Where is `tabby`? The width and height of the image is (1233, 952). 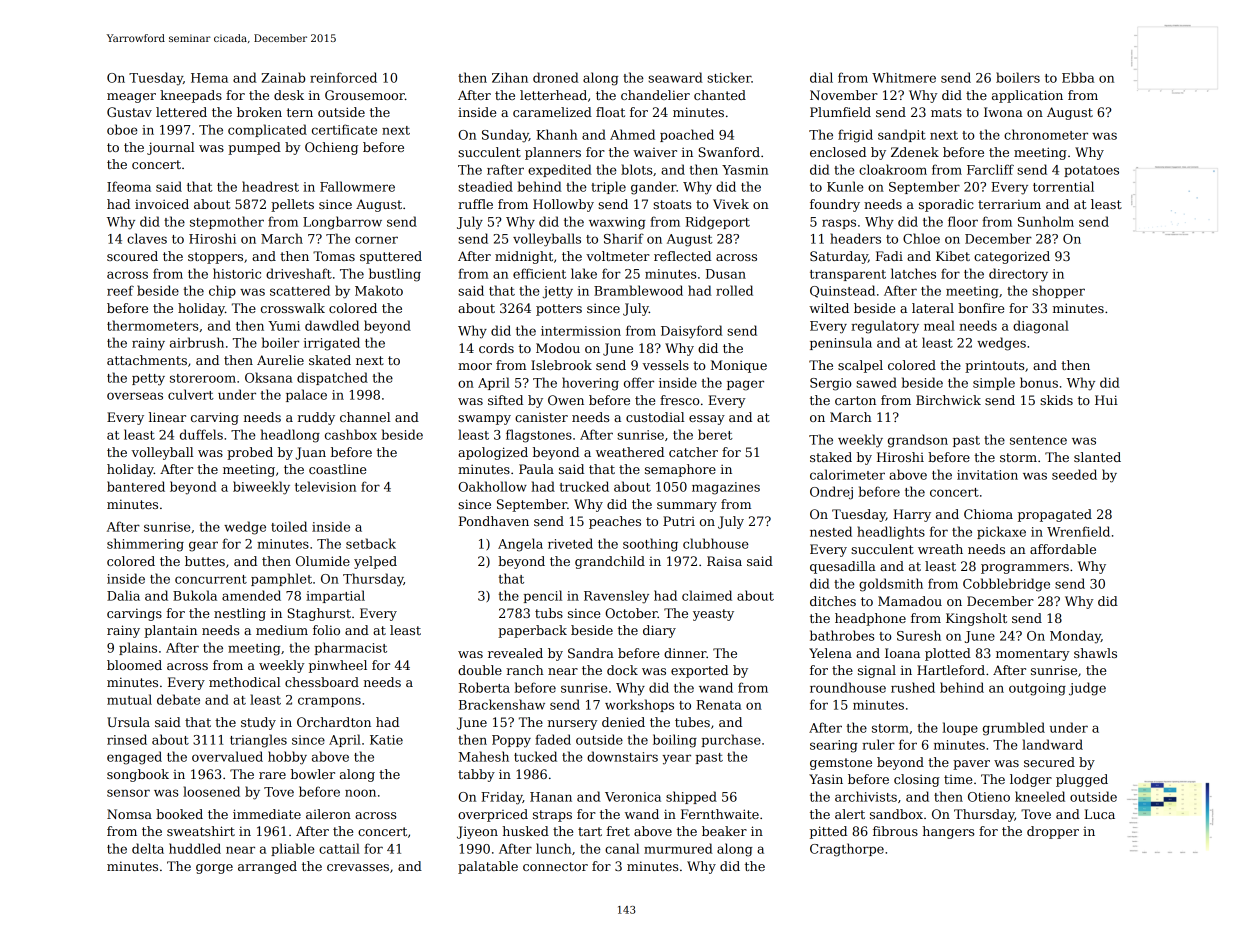
tabby is located at coordinates (476, 775).
